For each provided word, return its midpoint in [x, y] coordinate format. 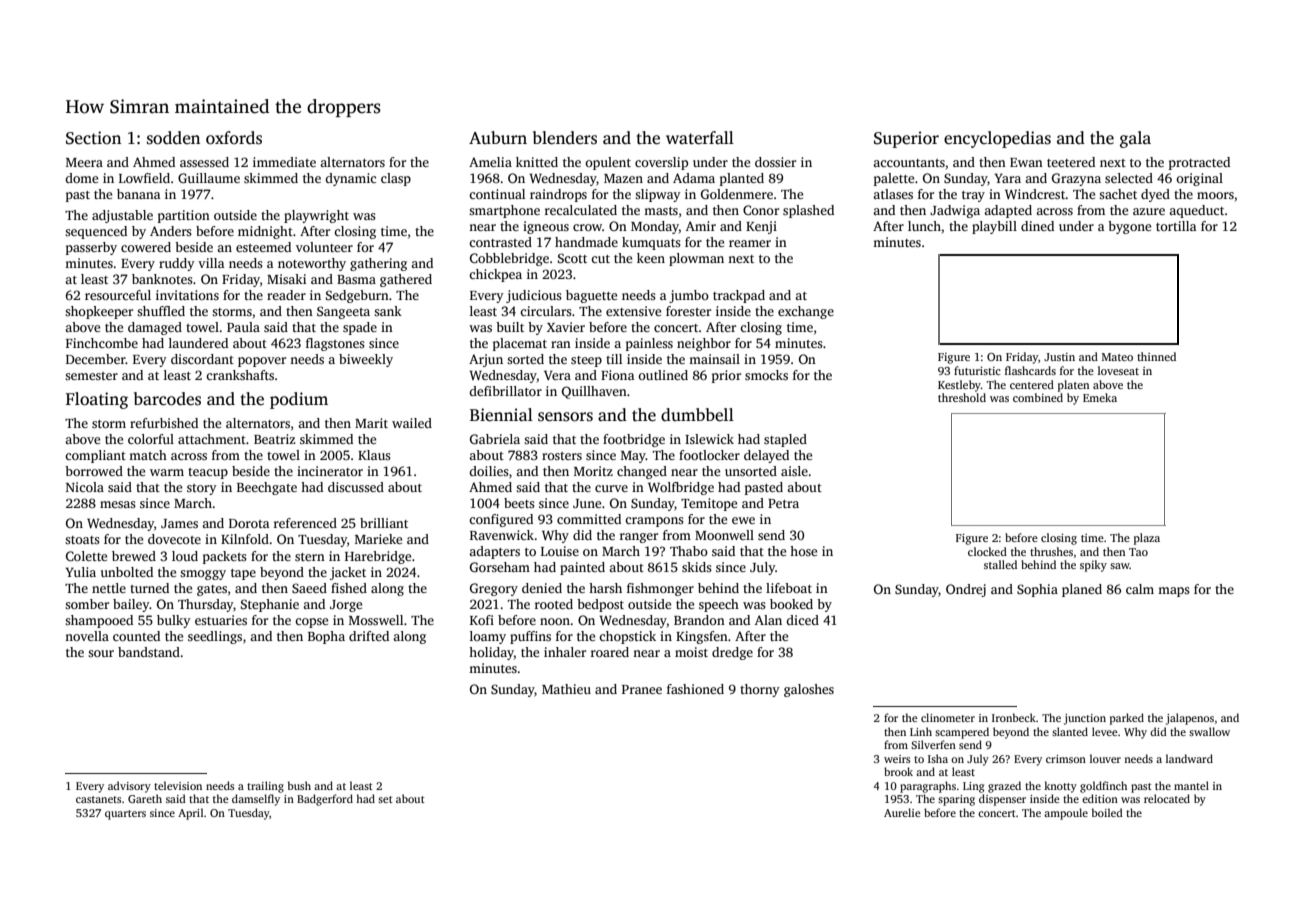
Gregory [494, 589]
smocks [766, 375]
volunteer [324, 247]
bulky [174, 621]
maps [1174, 592]
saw [1120, 566]
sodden [173, 138]
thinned [1156, 356]
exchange [806, 312]
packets [225, 557]
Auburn [498, 137]
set [385, 799]
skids [697, 567]
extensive [633, 311]
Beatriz [275, 439]
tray [973, 196]
